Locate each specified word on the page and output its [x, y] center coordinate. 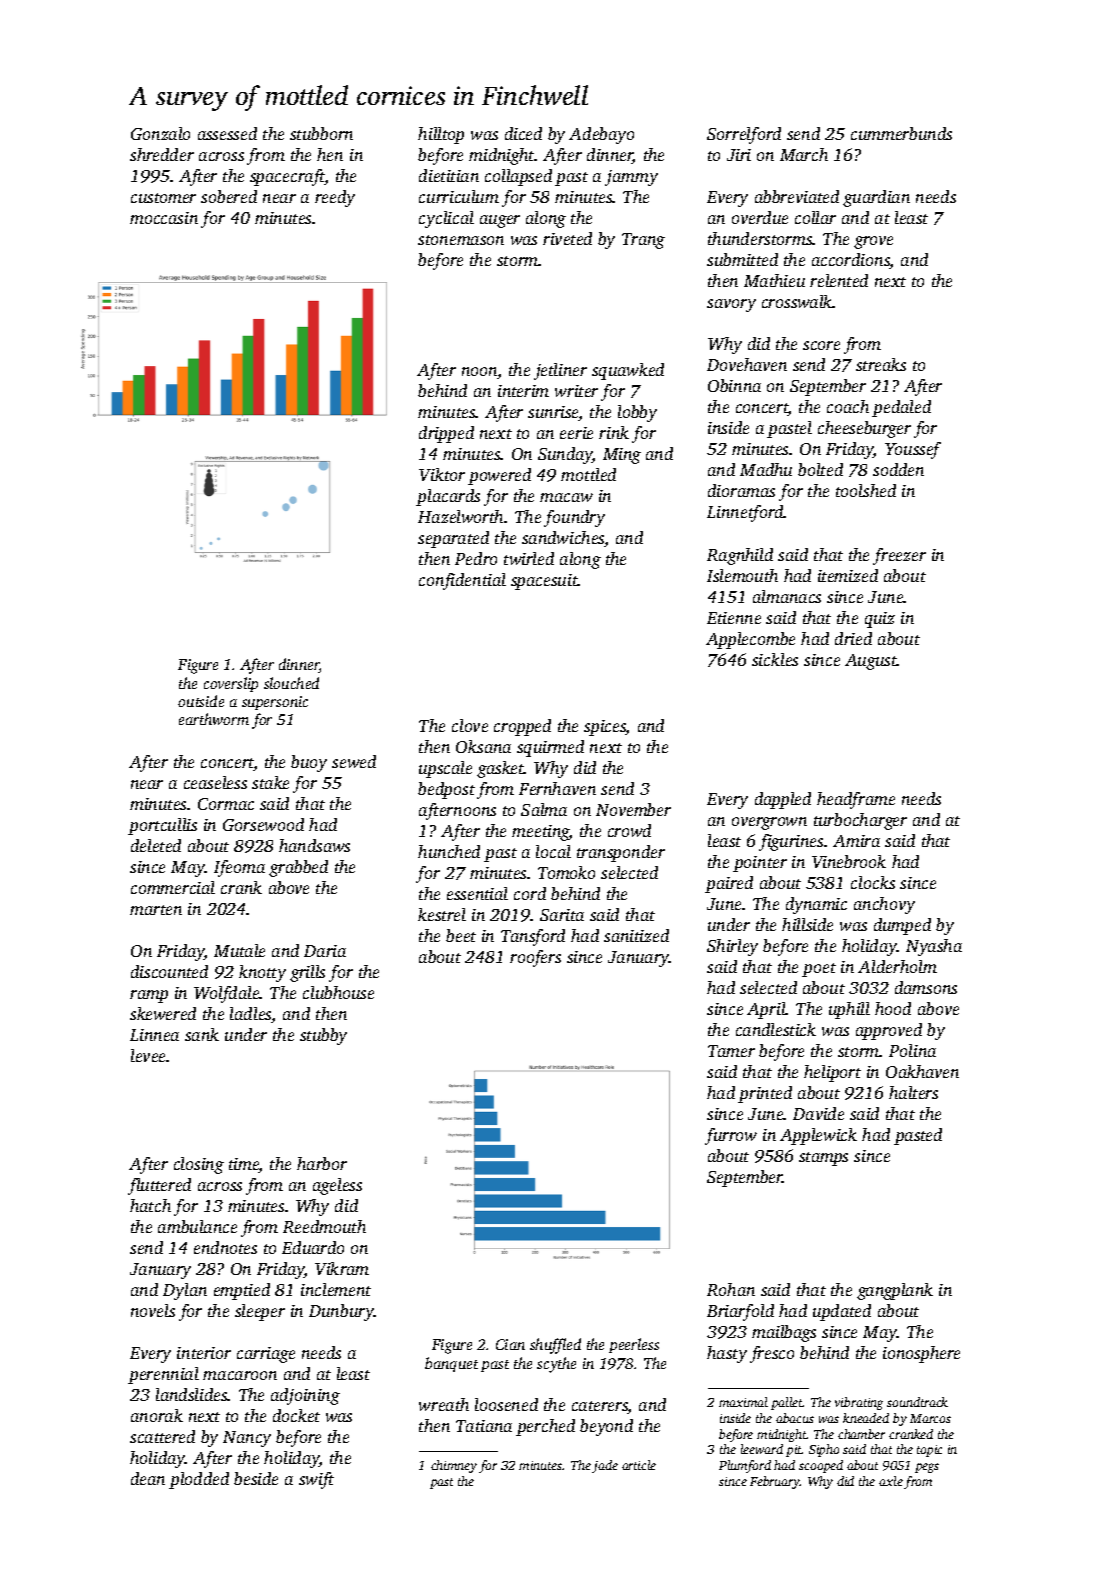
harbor [322, 1163]
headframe [856, 800]
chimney [454, 1466]
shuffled [555, 1346]
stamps [823, 1159]
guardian [876, 198]
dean [148, 1478]
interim [523, 391]
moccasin [164, 218]
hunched [449, 851]
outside [201, 701]
